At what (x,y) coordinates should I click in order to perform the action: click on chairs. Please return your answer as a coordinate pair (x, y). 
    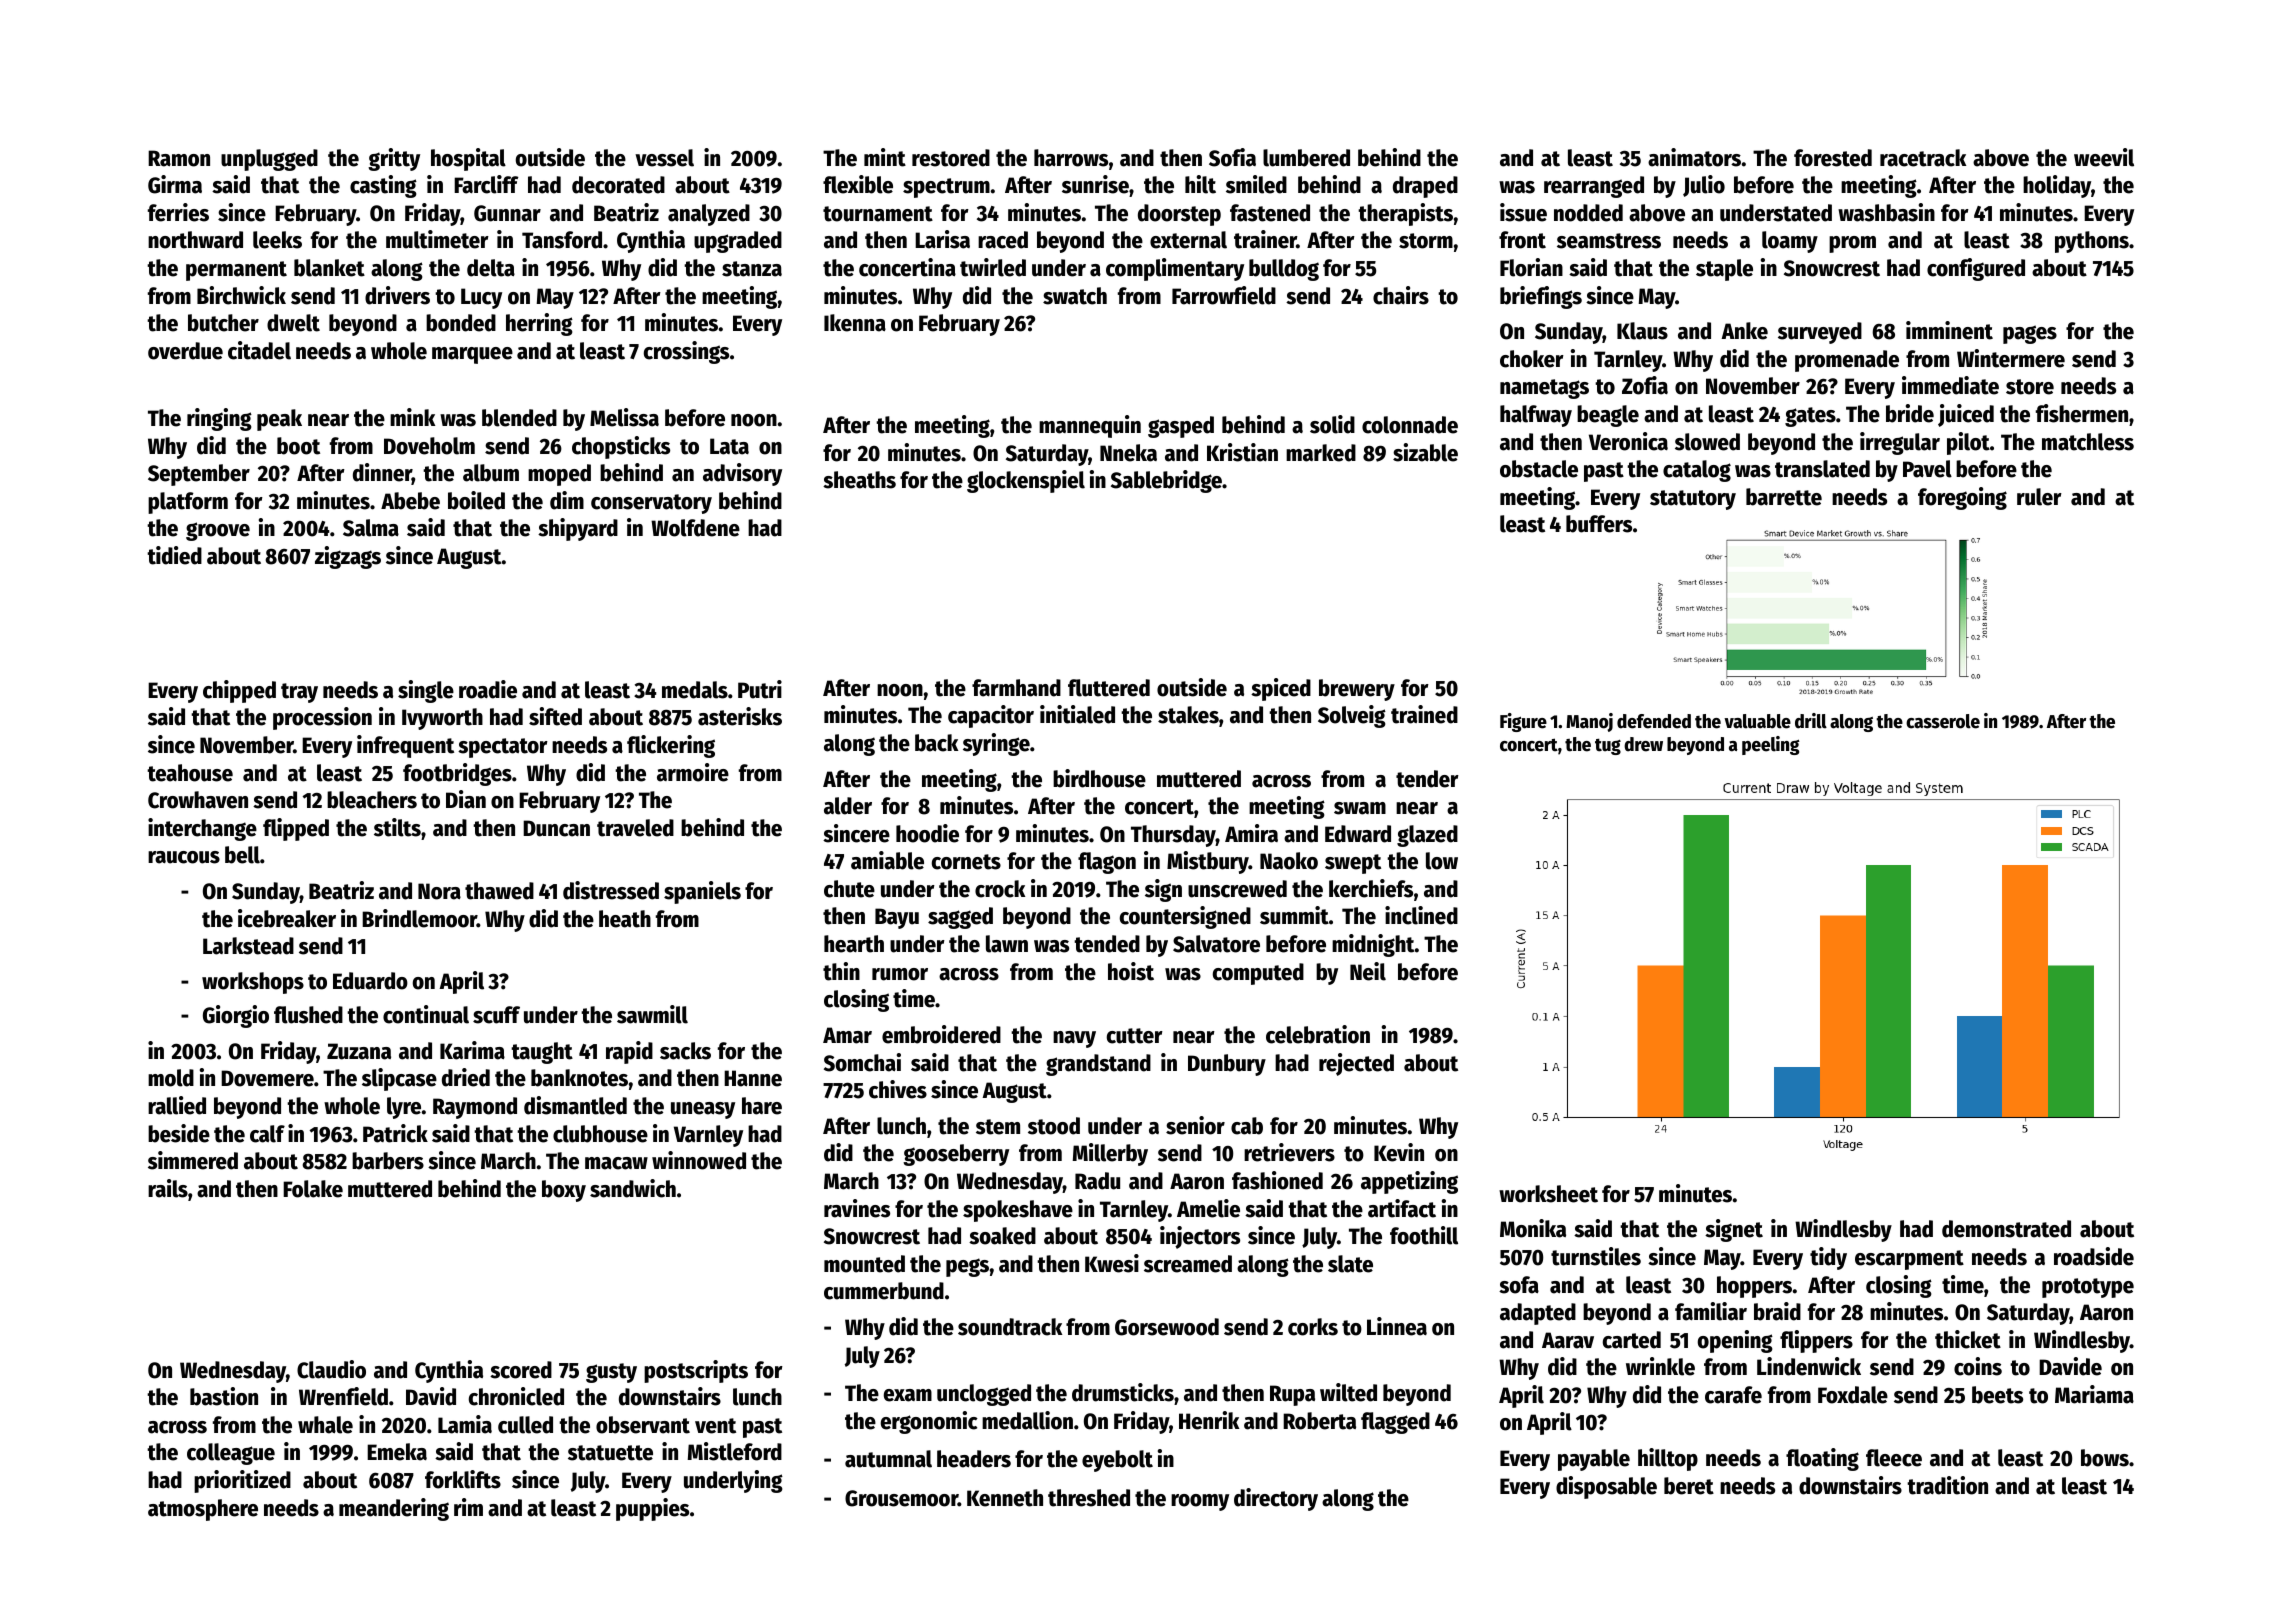
    Looking at the image, I should click on (1401, 295).
